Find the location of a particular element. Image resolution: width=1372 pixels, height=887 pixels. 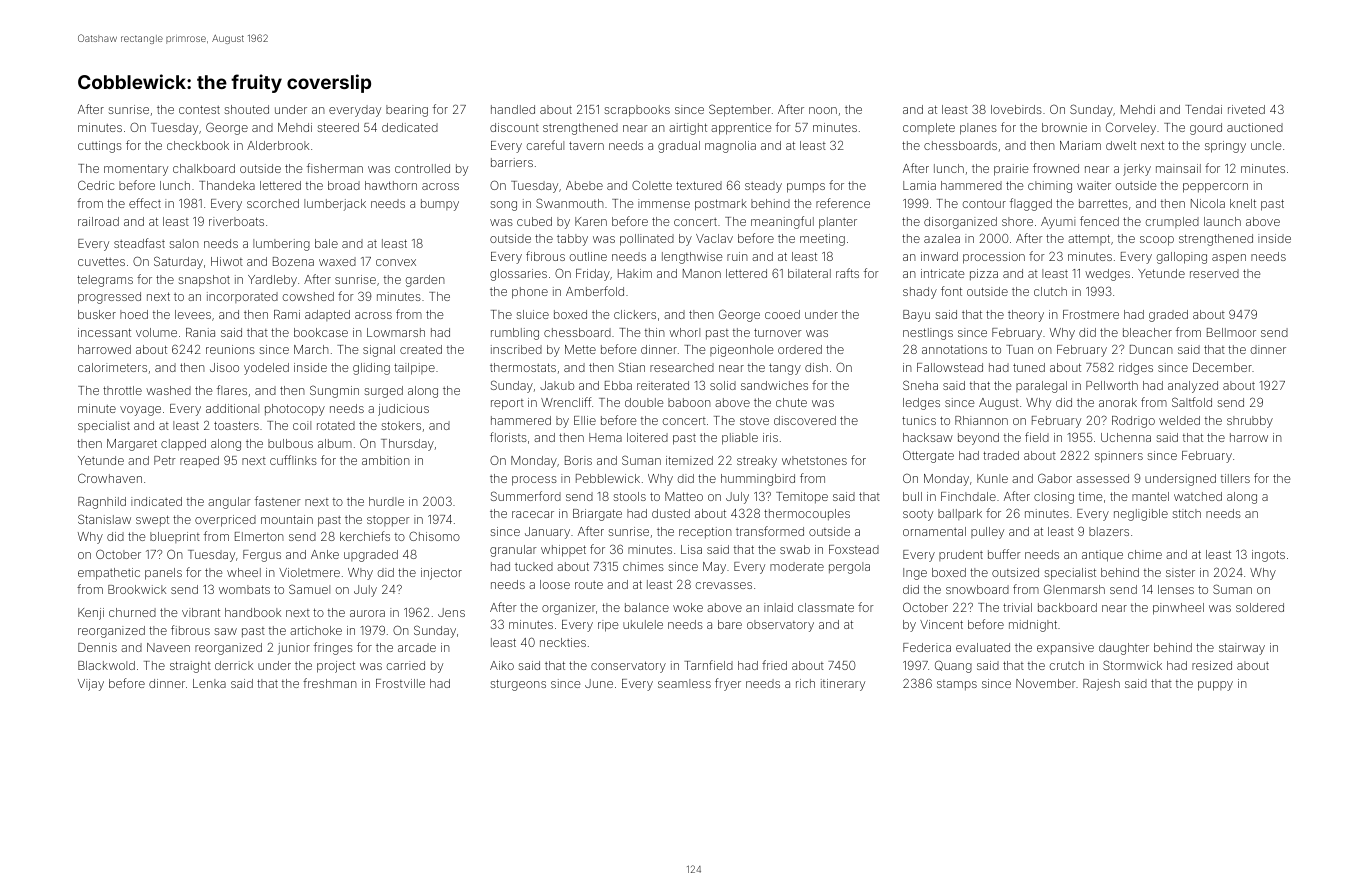

June is located at coordinates (599, 683).
